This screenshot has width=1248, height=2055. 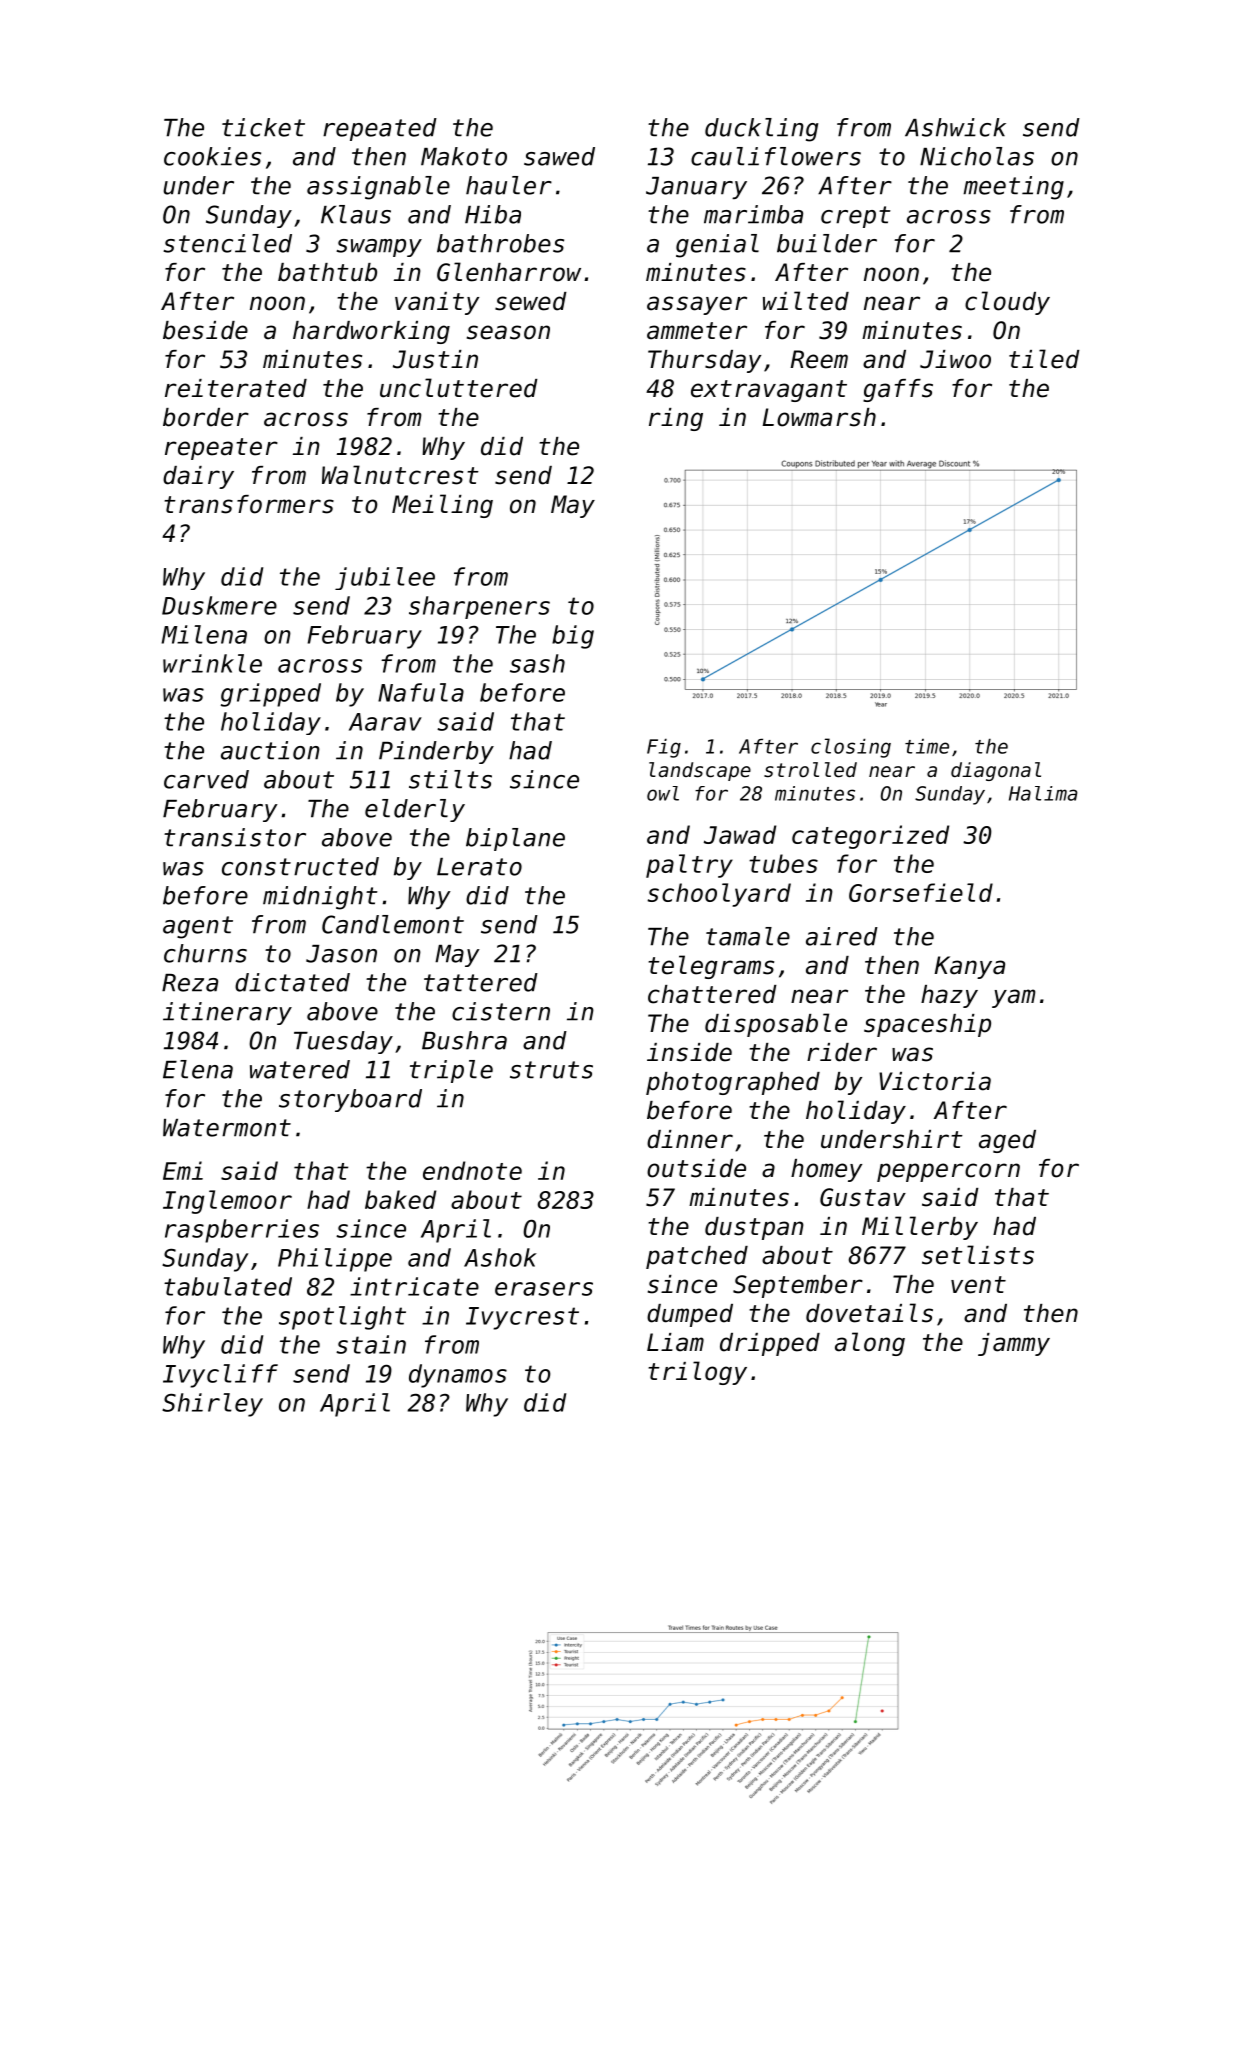 I want to click on ring, so click(x=676, y=419).
